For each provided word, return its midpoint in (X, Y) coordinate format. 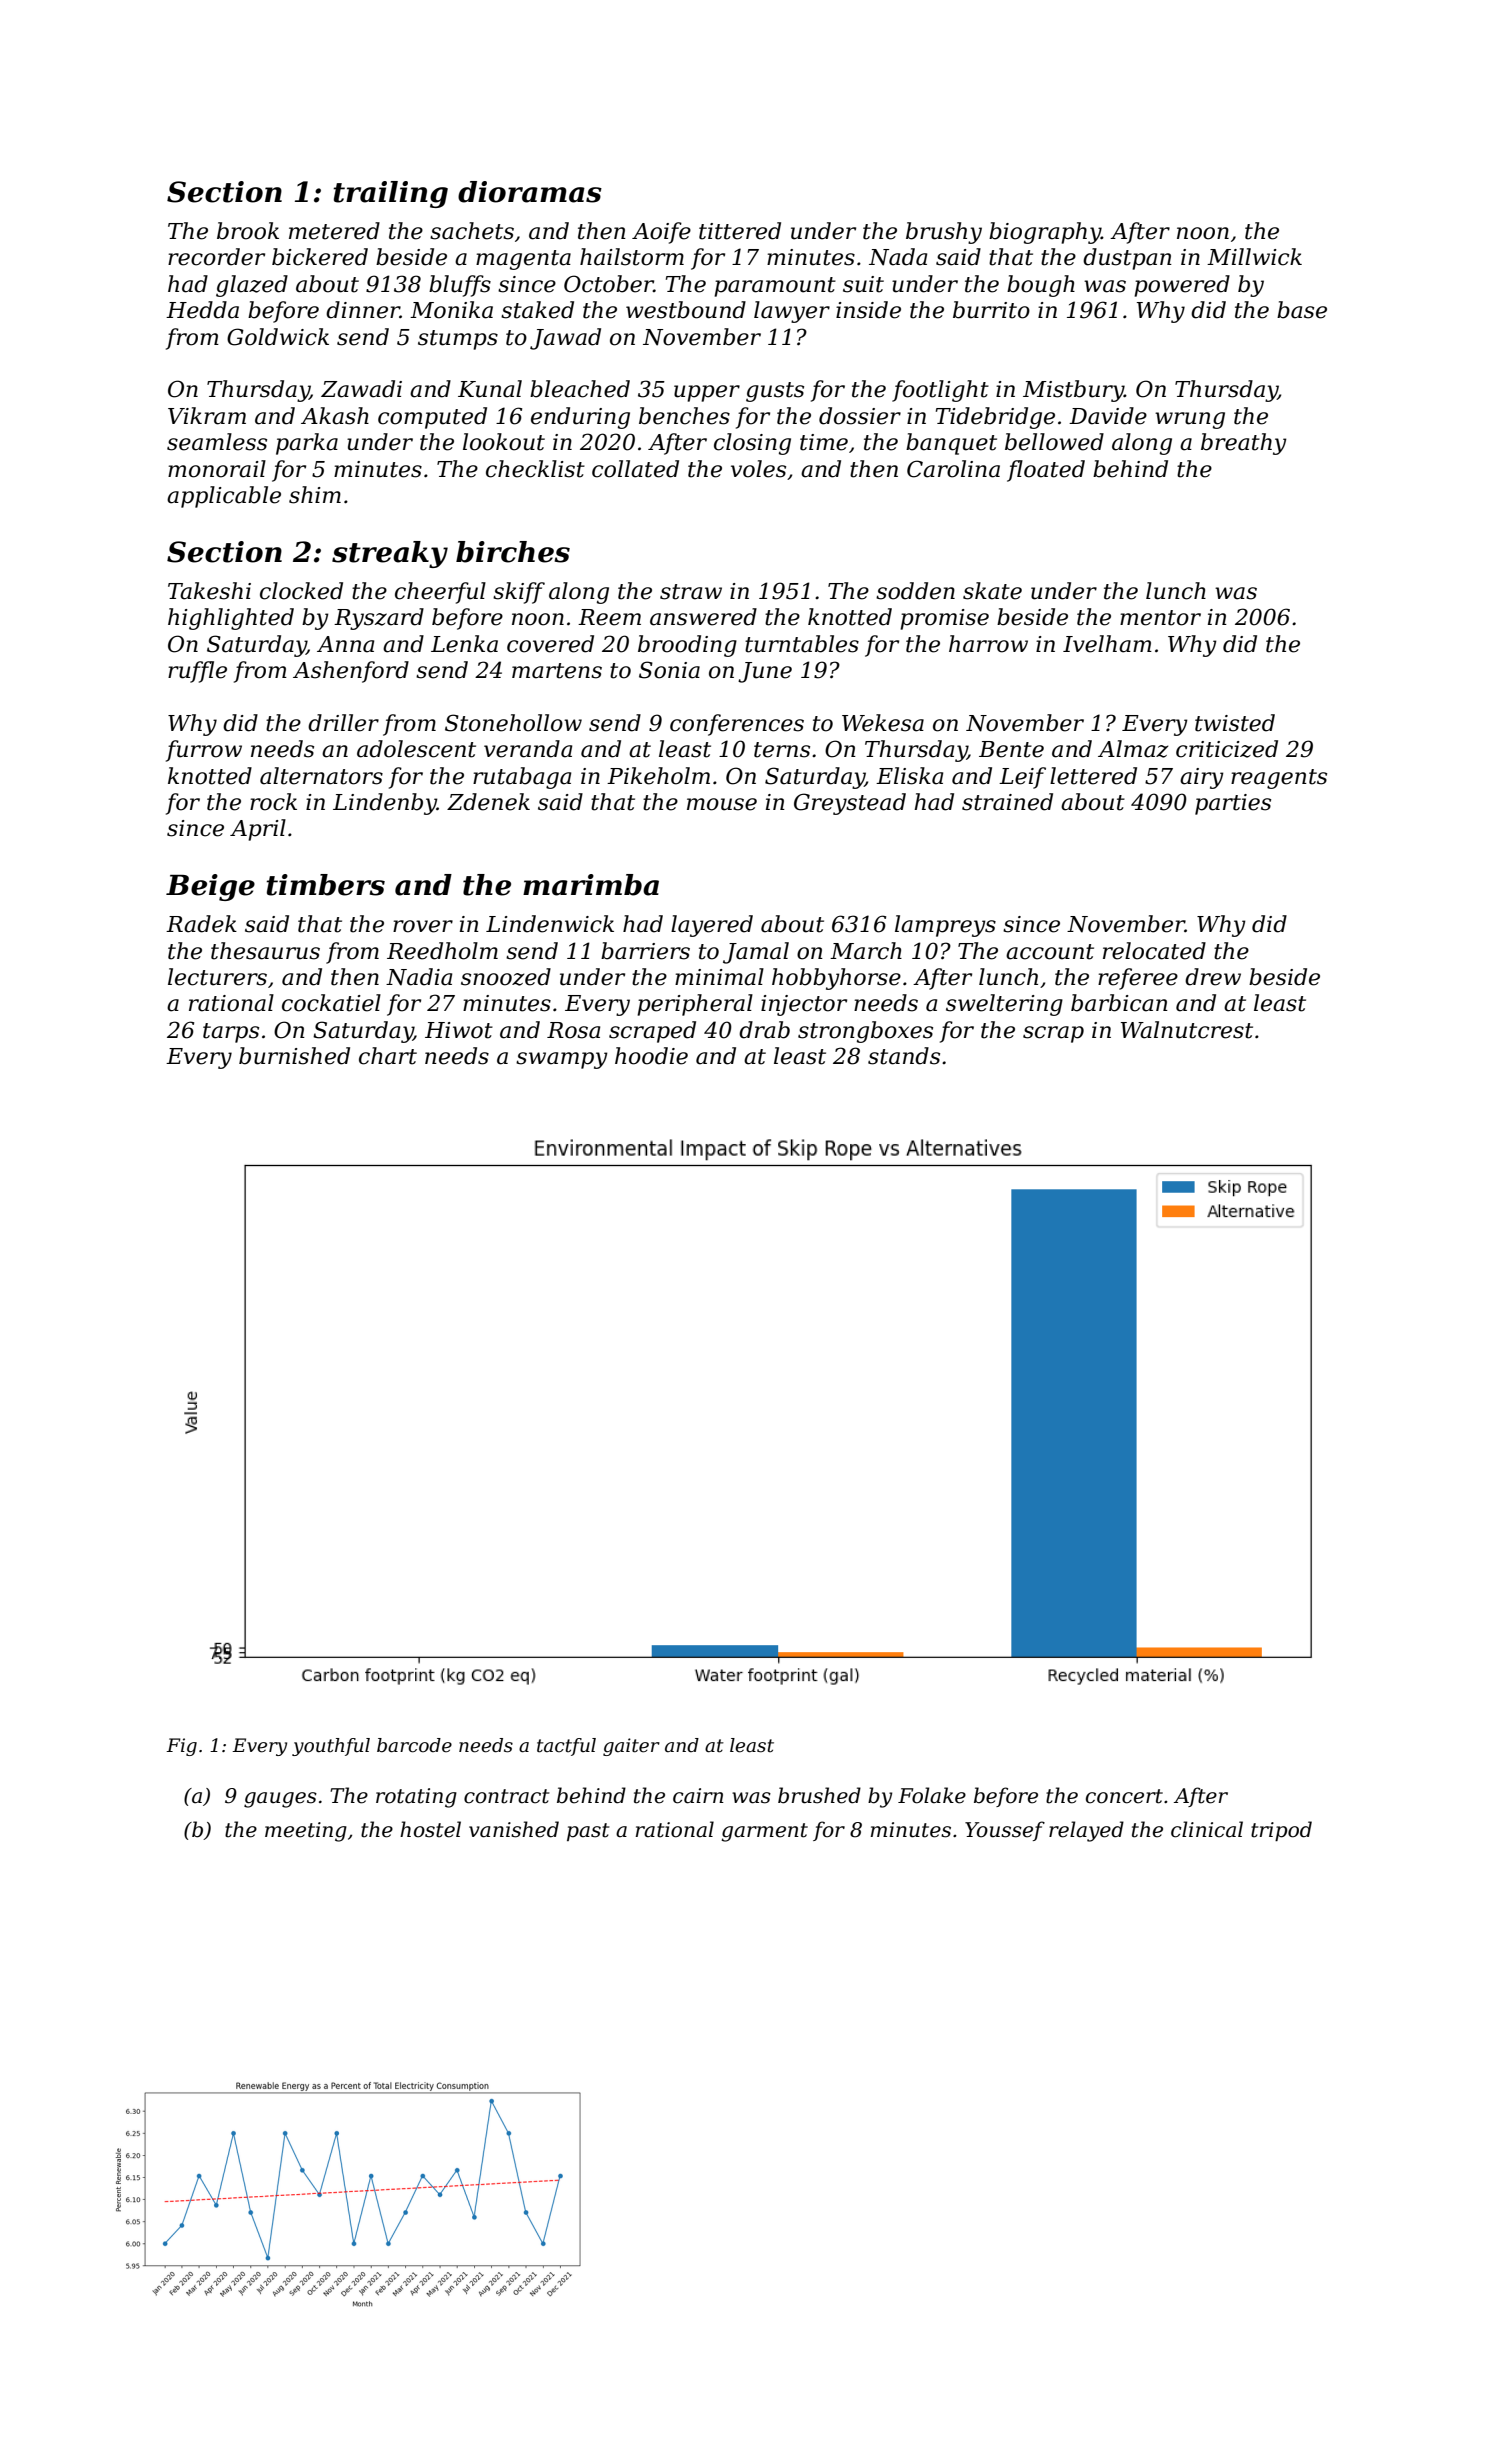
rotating (416, 1798)
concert (1124, 1796)
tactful (566, 1747)
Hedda (202, 310)
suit (863, 284)
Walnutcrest (1187, 1030)
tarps (231, 1033)
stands (904, 1056)
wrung (1190, 420)
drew (1213, 977)
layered (712, 926)
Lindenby (385, 804)
